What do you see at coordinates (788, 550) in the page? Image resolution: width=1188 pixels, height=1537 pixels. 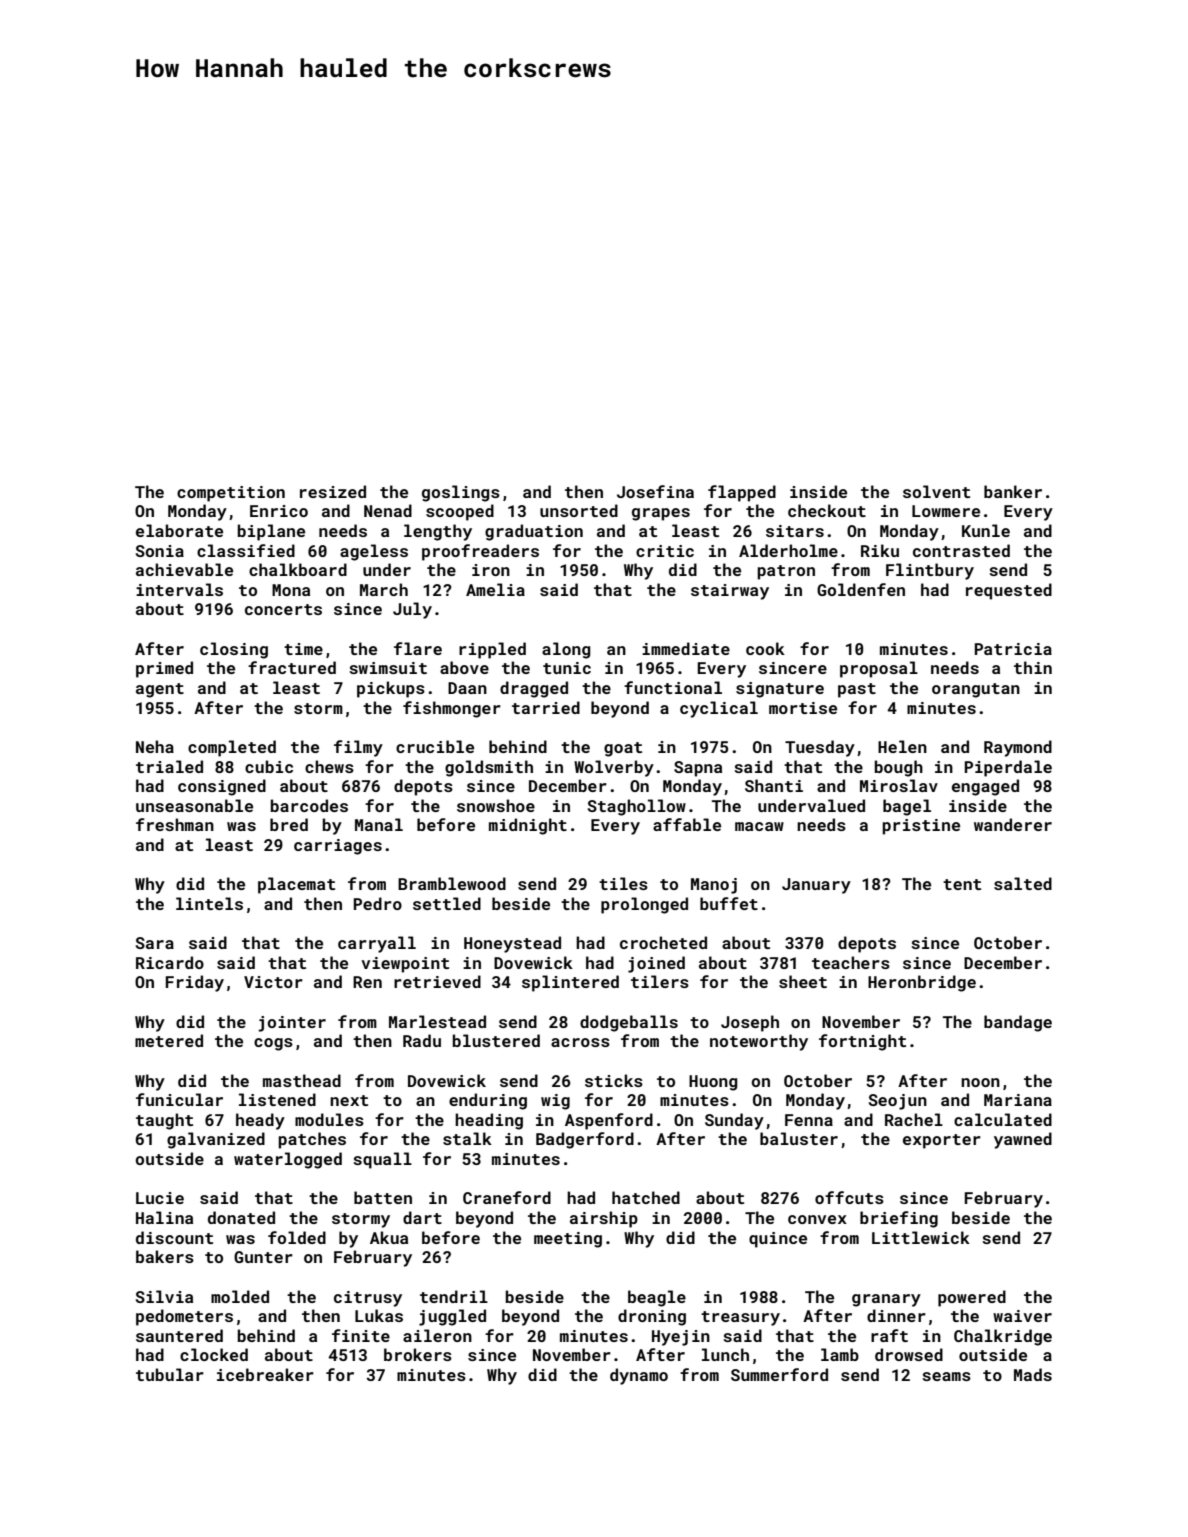 I see `Alderholme` at bounding box center [788, 550].
